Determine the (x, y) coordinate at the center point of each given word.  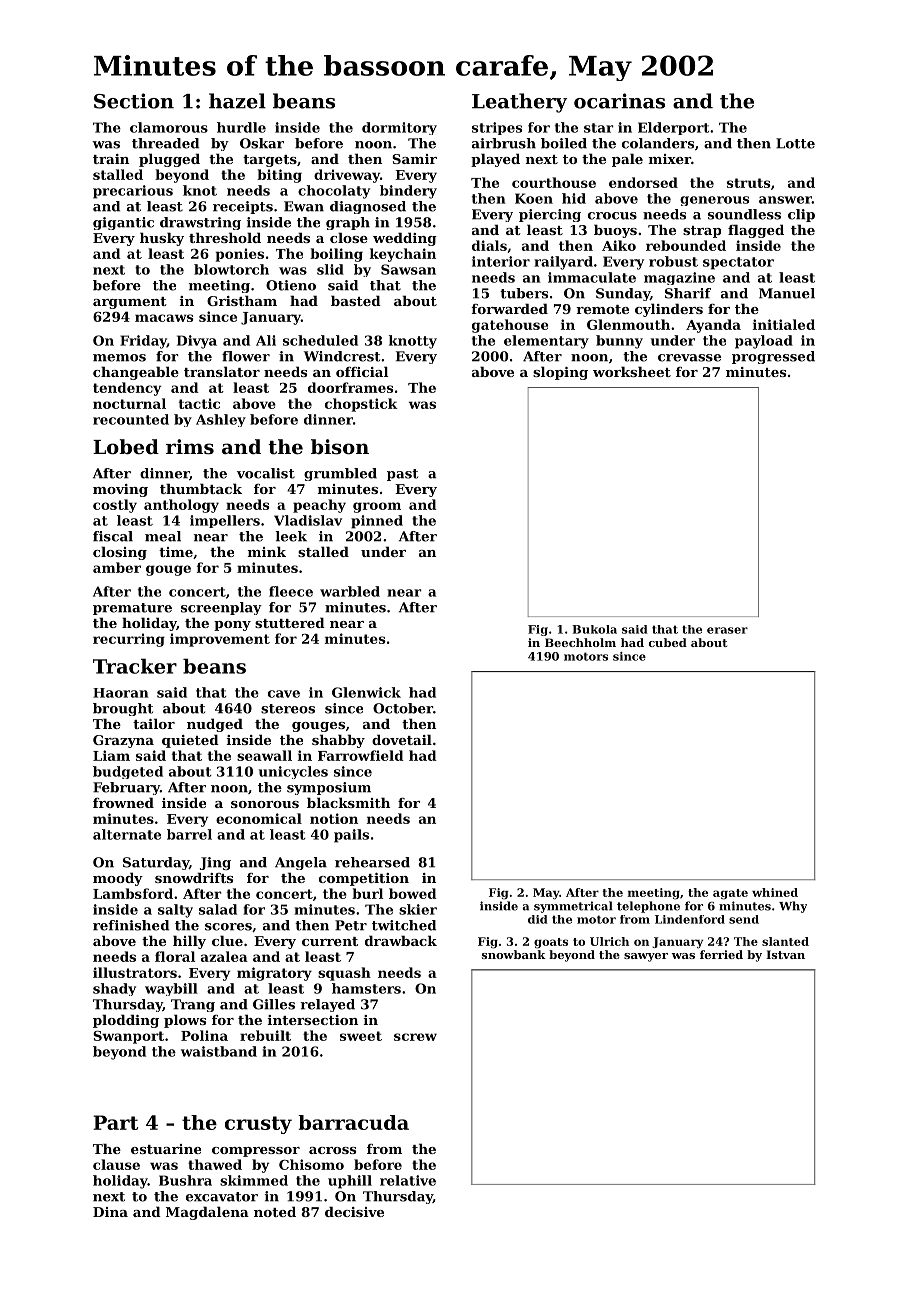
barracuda (353, 1122)
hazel (237, 101)
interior (501, 261)
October (403, 708)
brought (123, 709)
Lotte (795, 143)
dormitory (399, 128)
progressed (773, 357)
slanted (785, 941)
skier (418, 909)
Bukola (594, 629)
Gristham (242, 300)
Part (115, 1122)
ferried (721, 954)
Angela (301, 863)
